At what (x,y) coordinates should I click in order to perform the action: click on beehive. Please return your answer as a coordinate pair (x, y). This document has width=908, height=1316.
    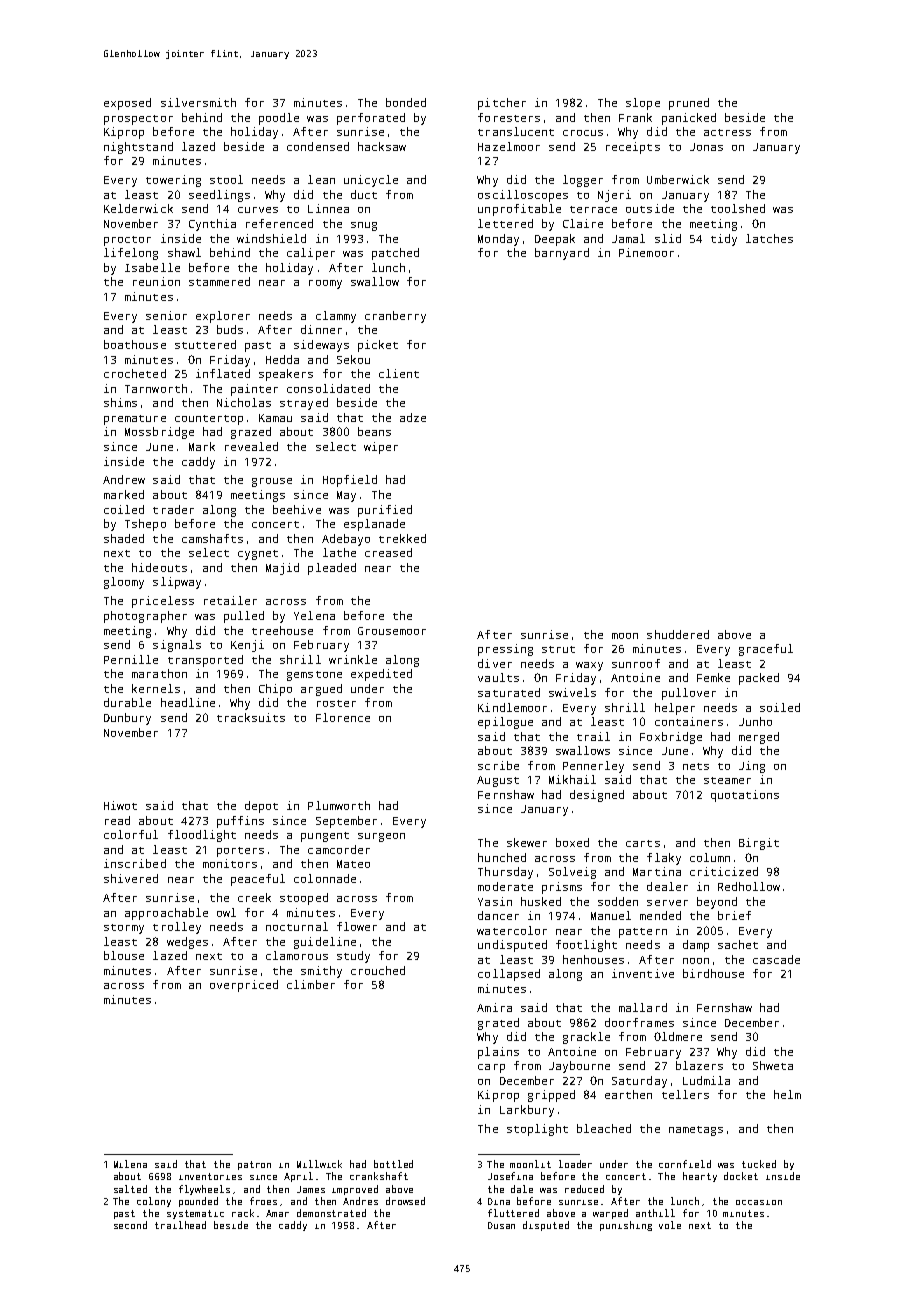
    Looking at the image, I should click on (297, 509).
